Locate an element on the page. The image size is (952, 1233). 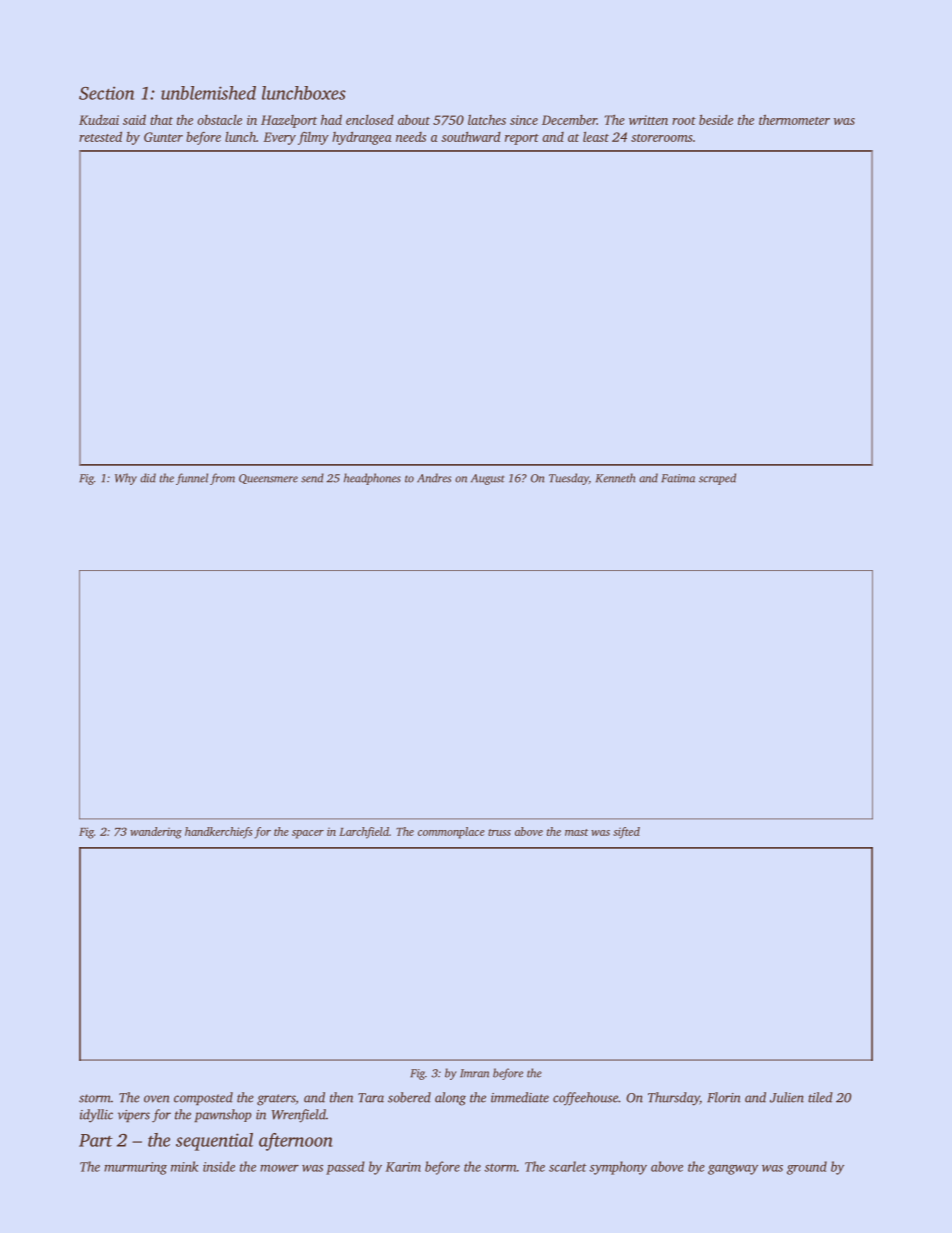
sifted is located at coordinates (626, 833).
